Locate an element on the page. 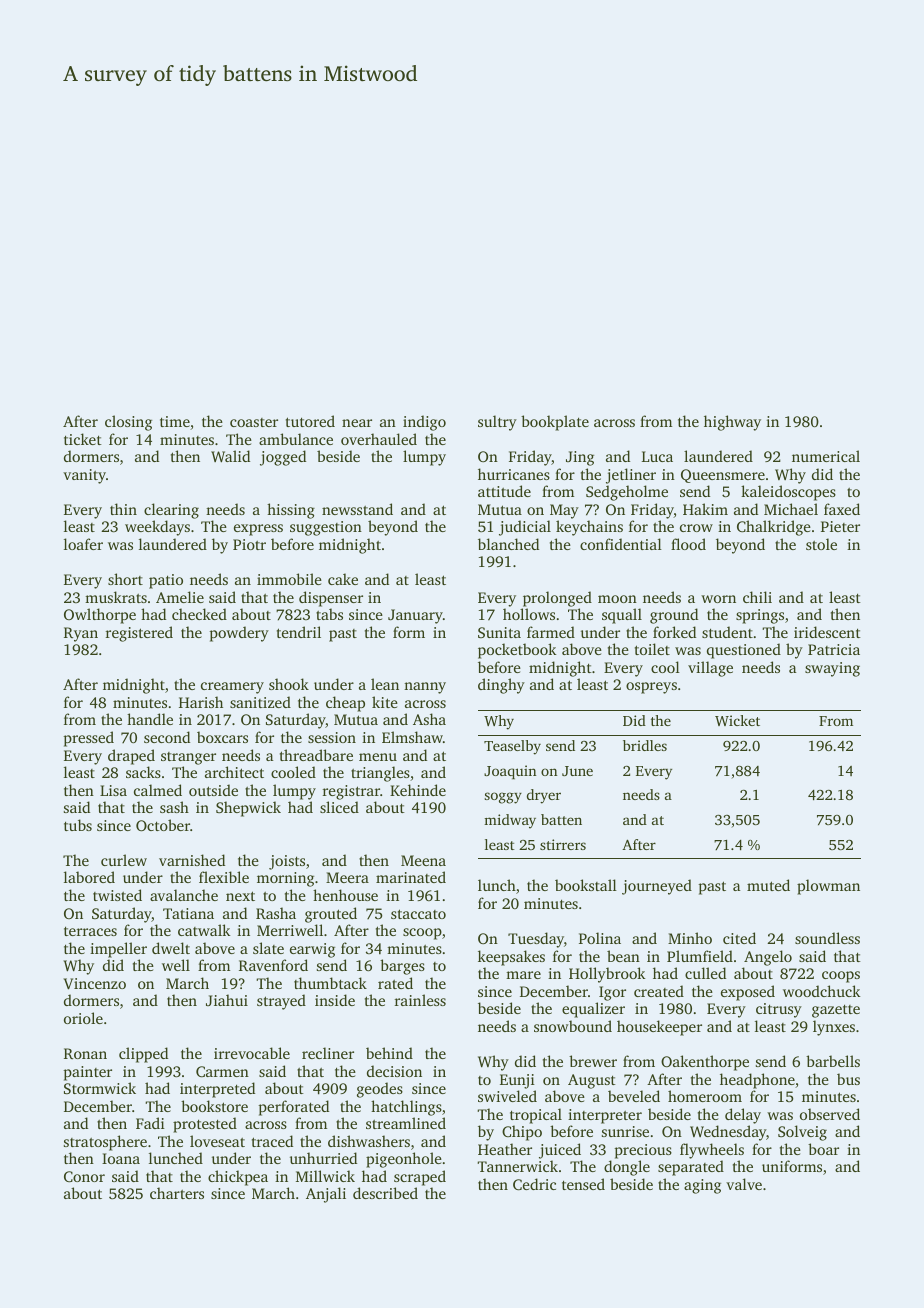  observed is located at coordinates (830, 1114).
